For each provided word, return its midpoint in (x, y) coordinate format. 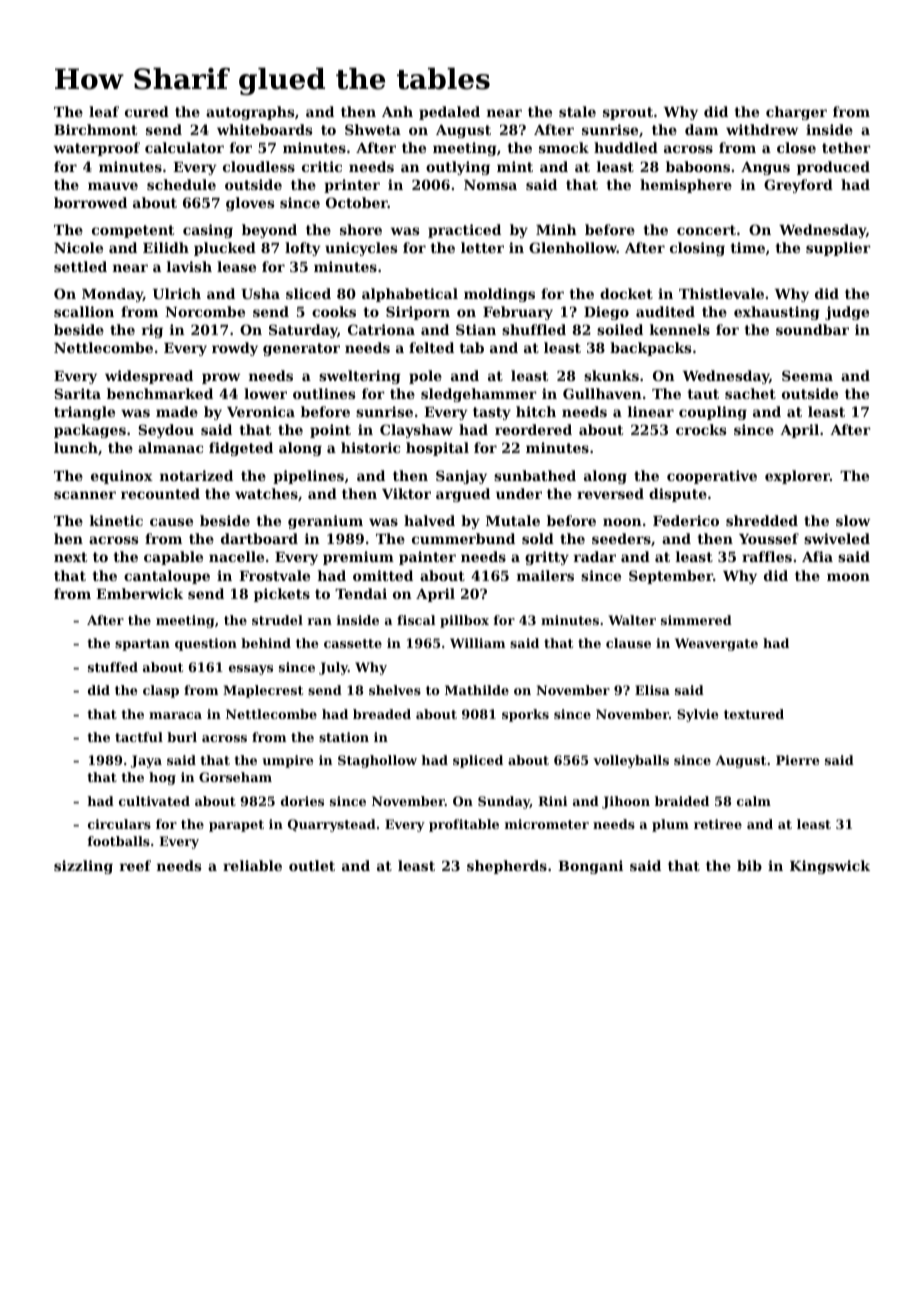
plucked (225, 249)
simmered (696, 620)
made (177, 411)
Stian (476, 329)
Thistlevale (721, 293)
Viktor (406, 493)
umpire (288, 761)
